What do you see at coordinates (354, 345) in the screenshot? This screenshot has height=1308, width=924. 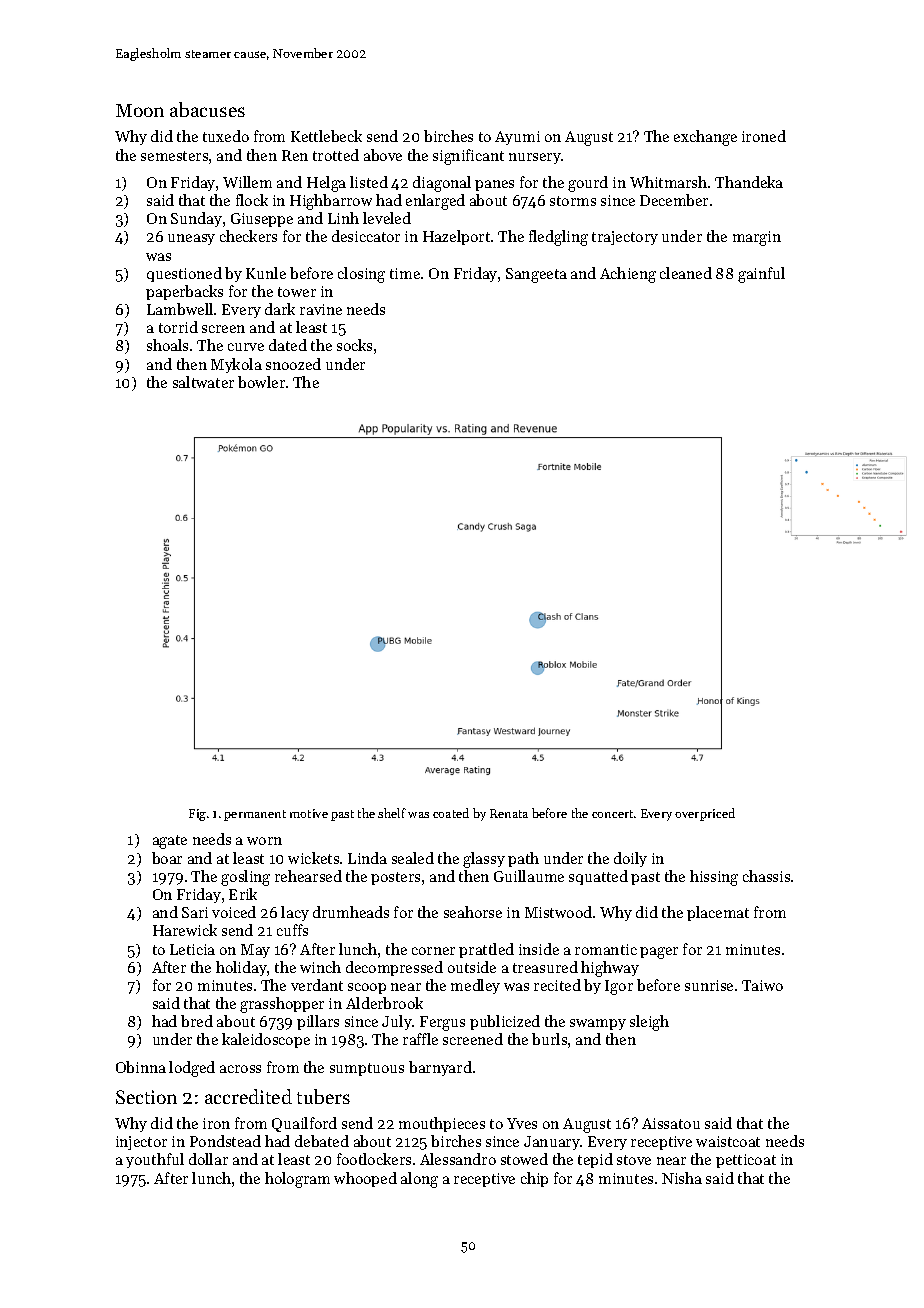 I see `socks` at bounding box center [354, 345].
